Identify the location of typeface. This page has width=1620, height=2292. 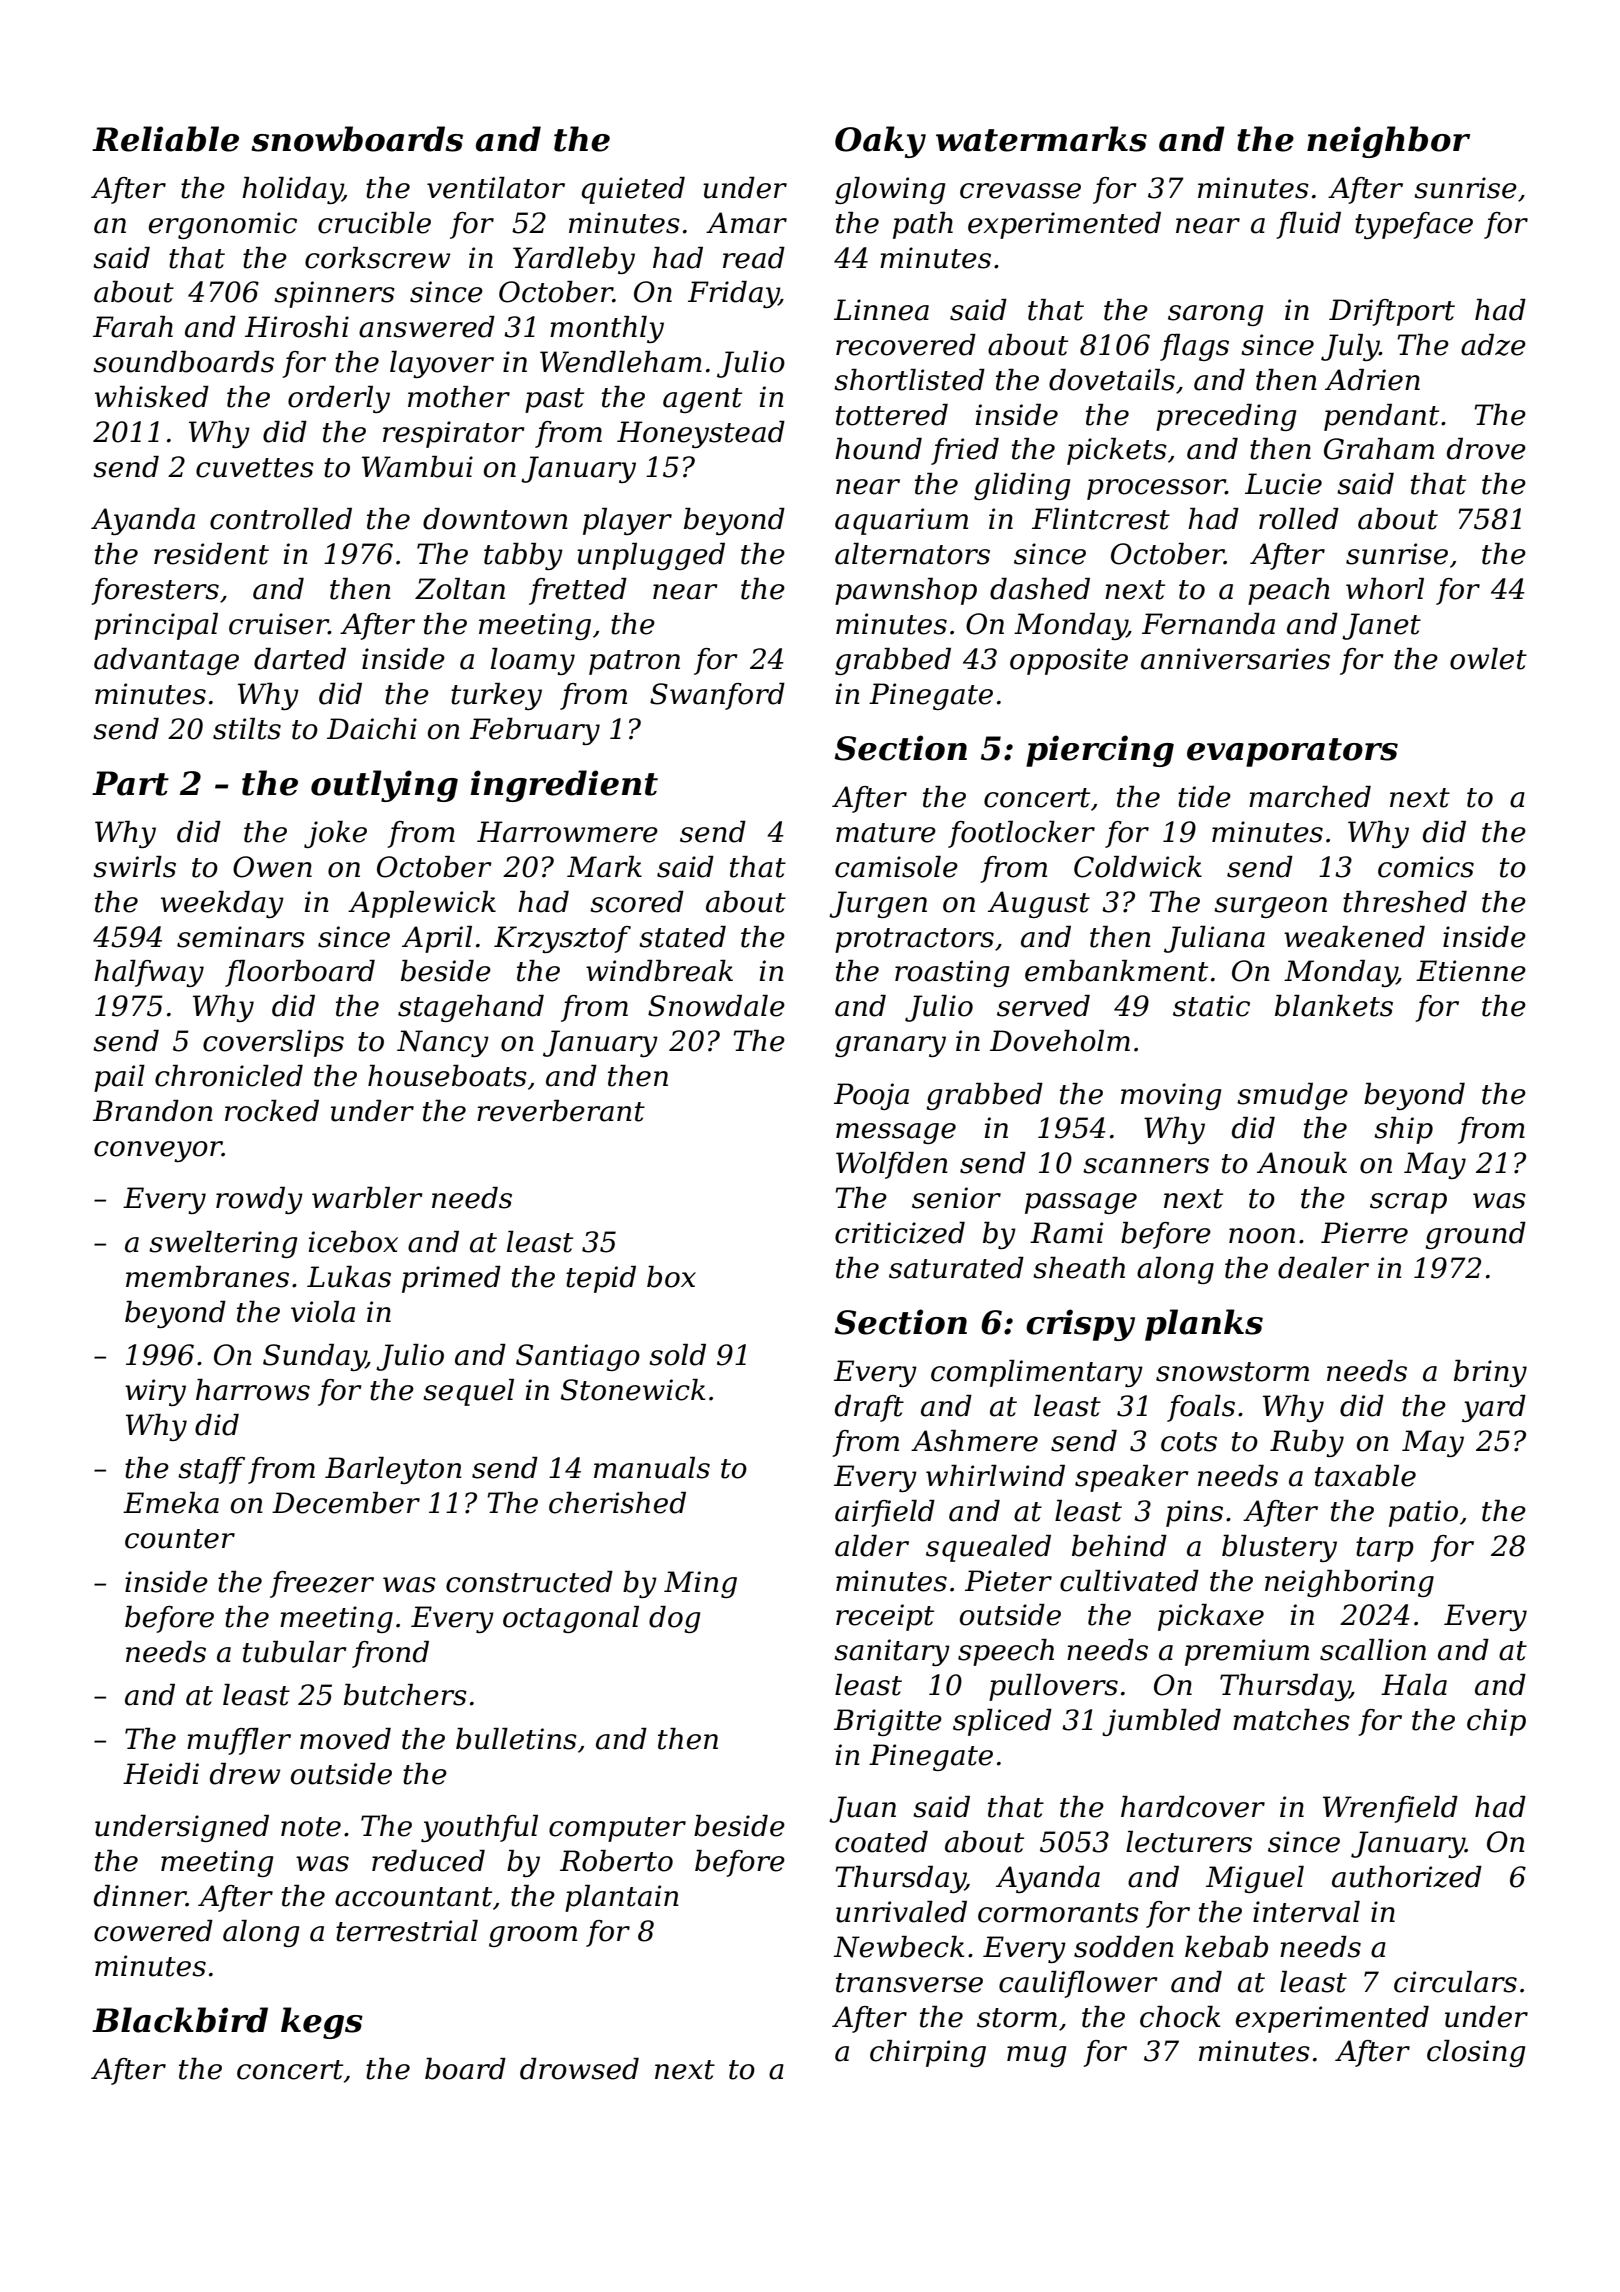
(1414, 225).
